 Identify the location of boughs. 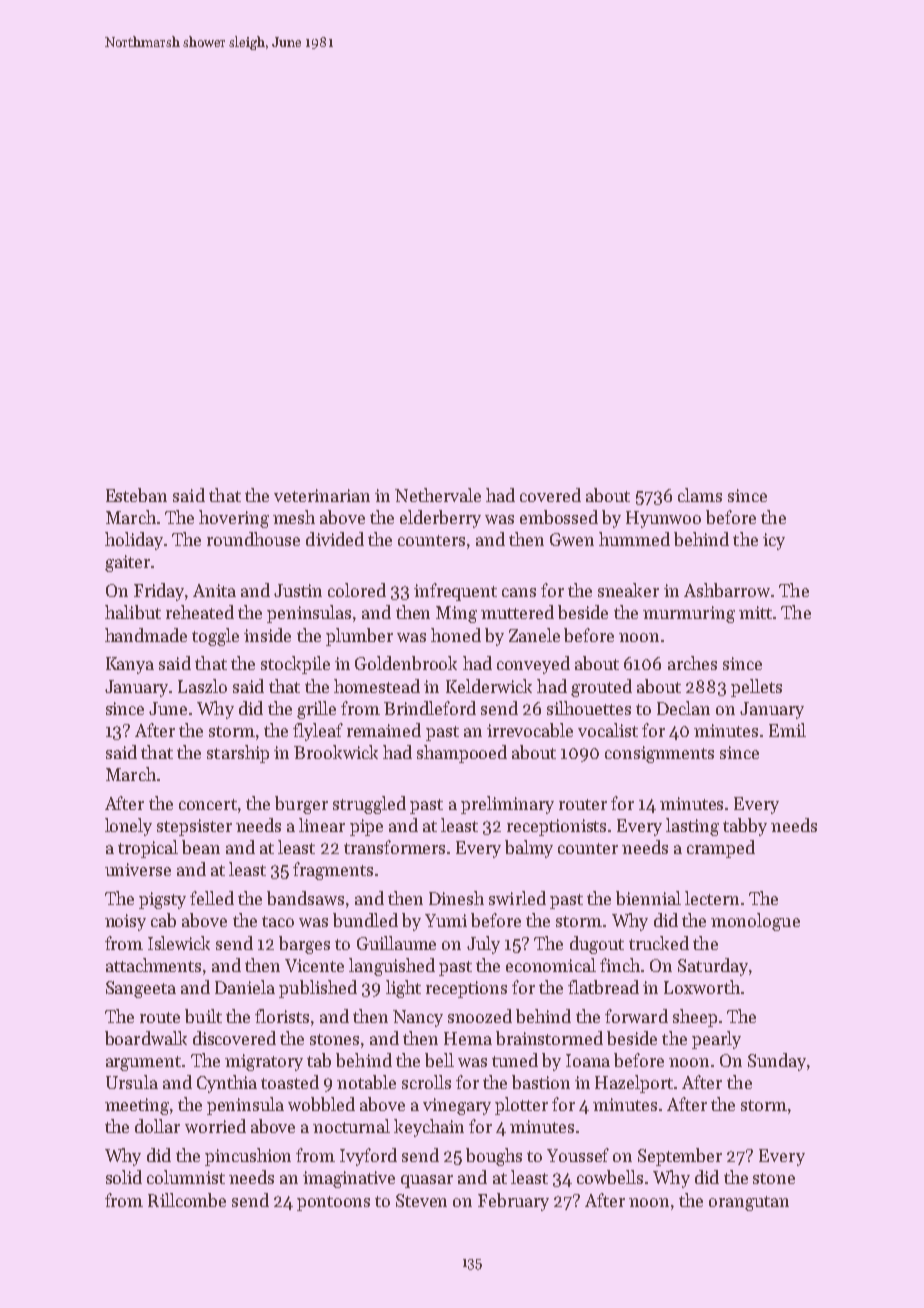
(494, 1157).
